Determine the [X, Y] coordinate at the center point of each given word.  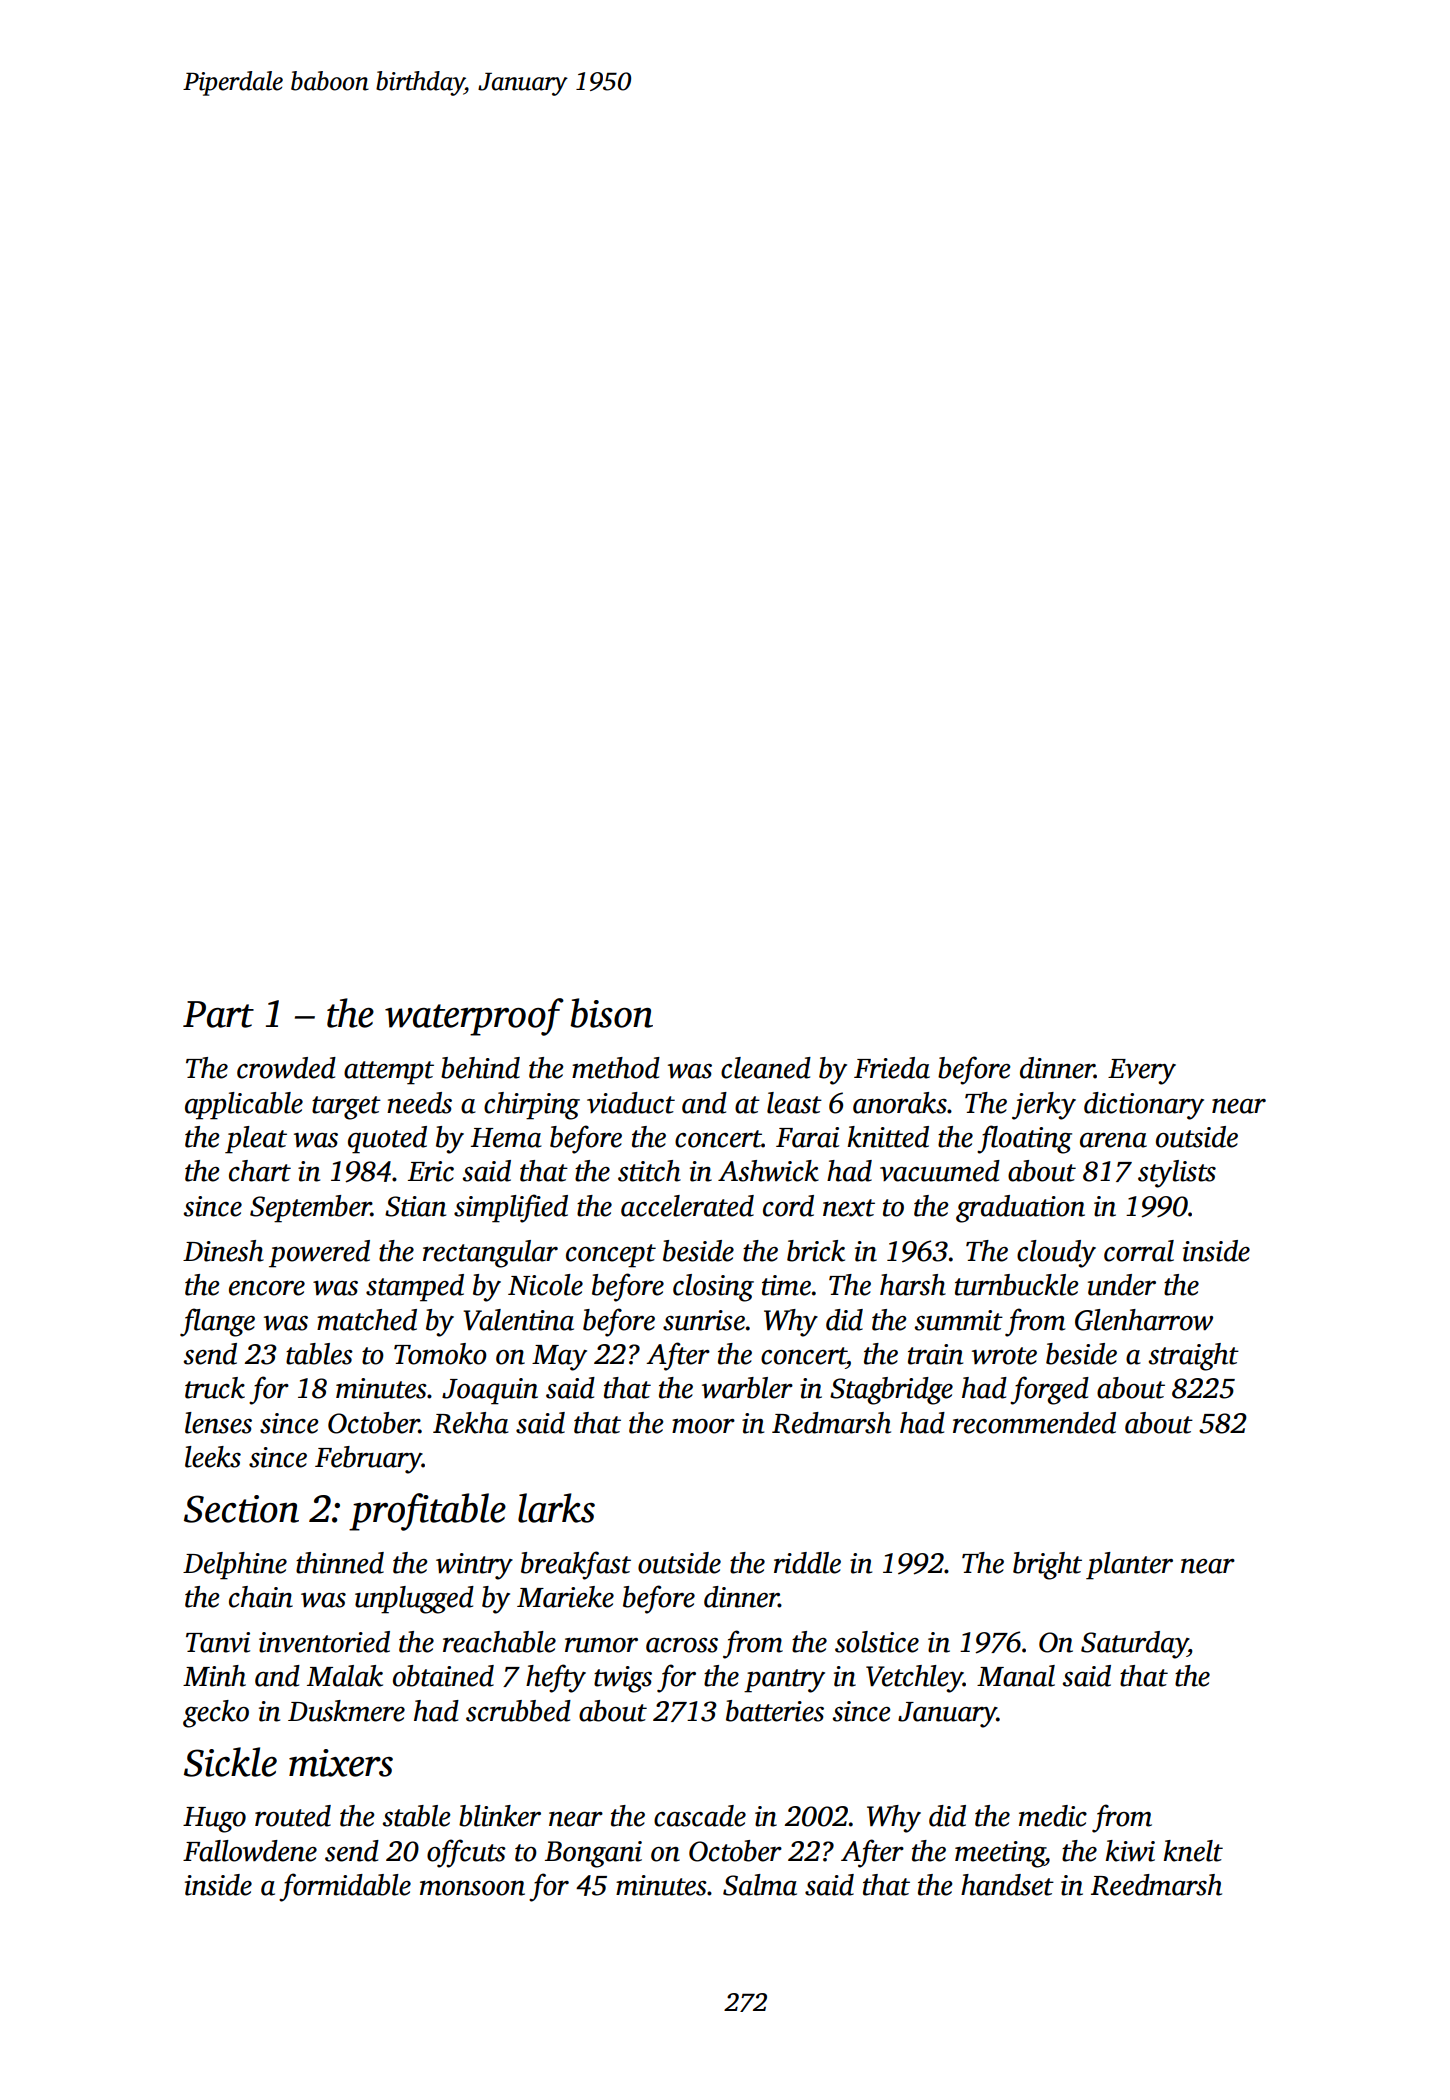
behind [480, 1068]
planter [1129, 1566]
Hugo [214, 1820]
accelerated [687, 1206]
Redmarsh [831, 1423]
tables [319, 1354]
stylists [1177, 1174]
